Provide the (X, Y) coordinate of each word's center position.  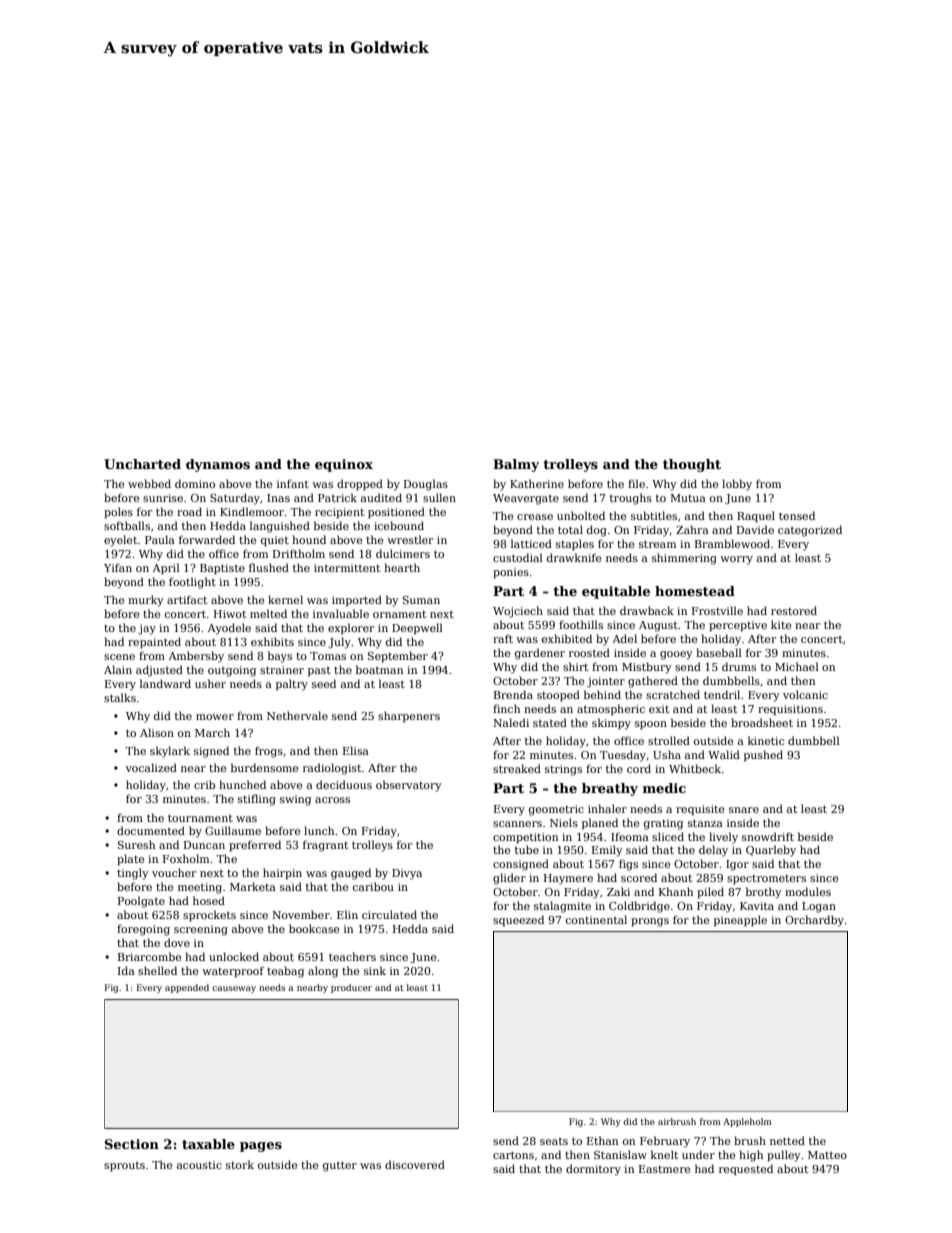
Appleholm (747, 1122)
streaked (517, 768)
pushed (763, 755)
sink (375, 970)
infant (293, 483)
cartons (513, 1155)
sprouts (124, 1167)
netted (787, 1140)
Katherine (537, 483)
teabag (285, 972)
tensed (797, 515)
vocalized (151, 767)
